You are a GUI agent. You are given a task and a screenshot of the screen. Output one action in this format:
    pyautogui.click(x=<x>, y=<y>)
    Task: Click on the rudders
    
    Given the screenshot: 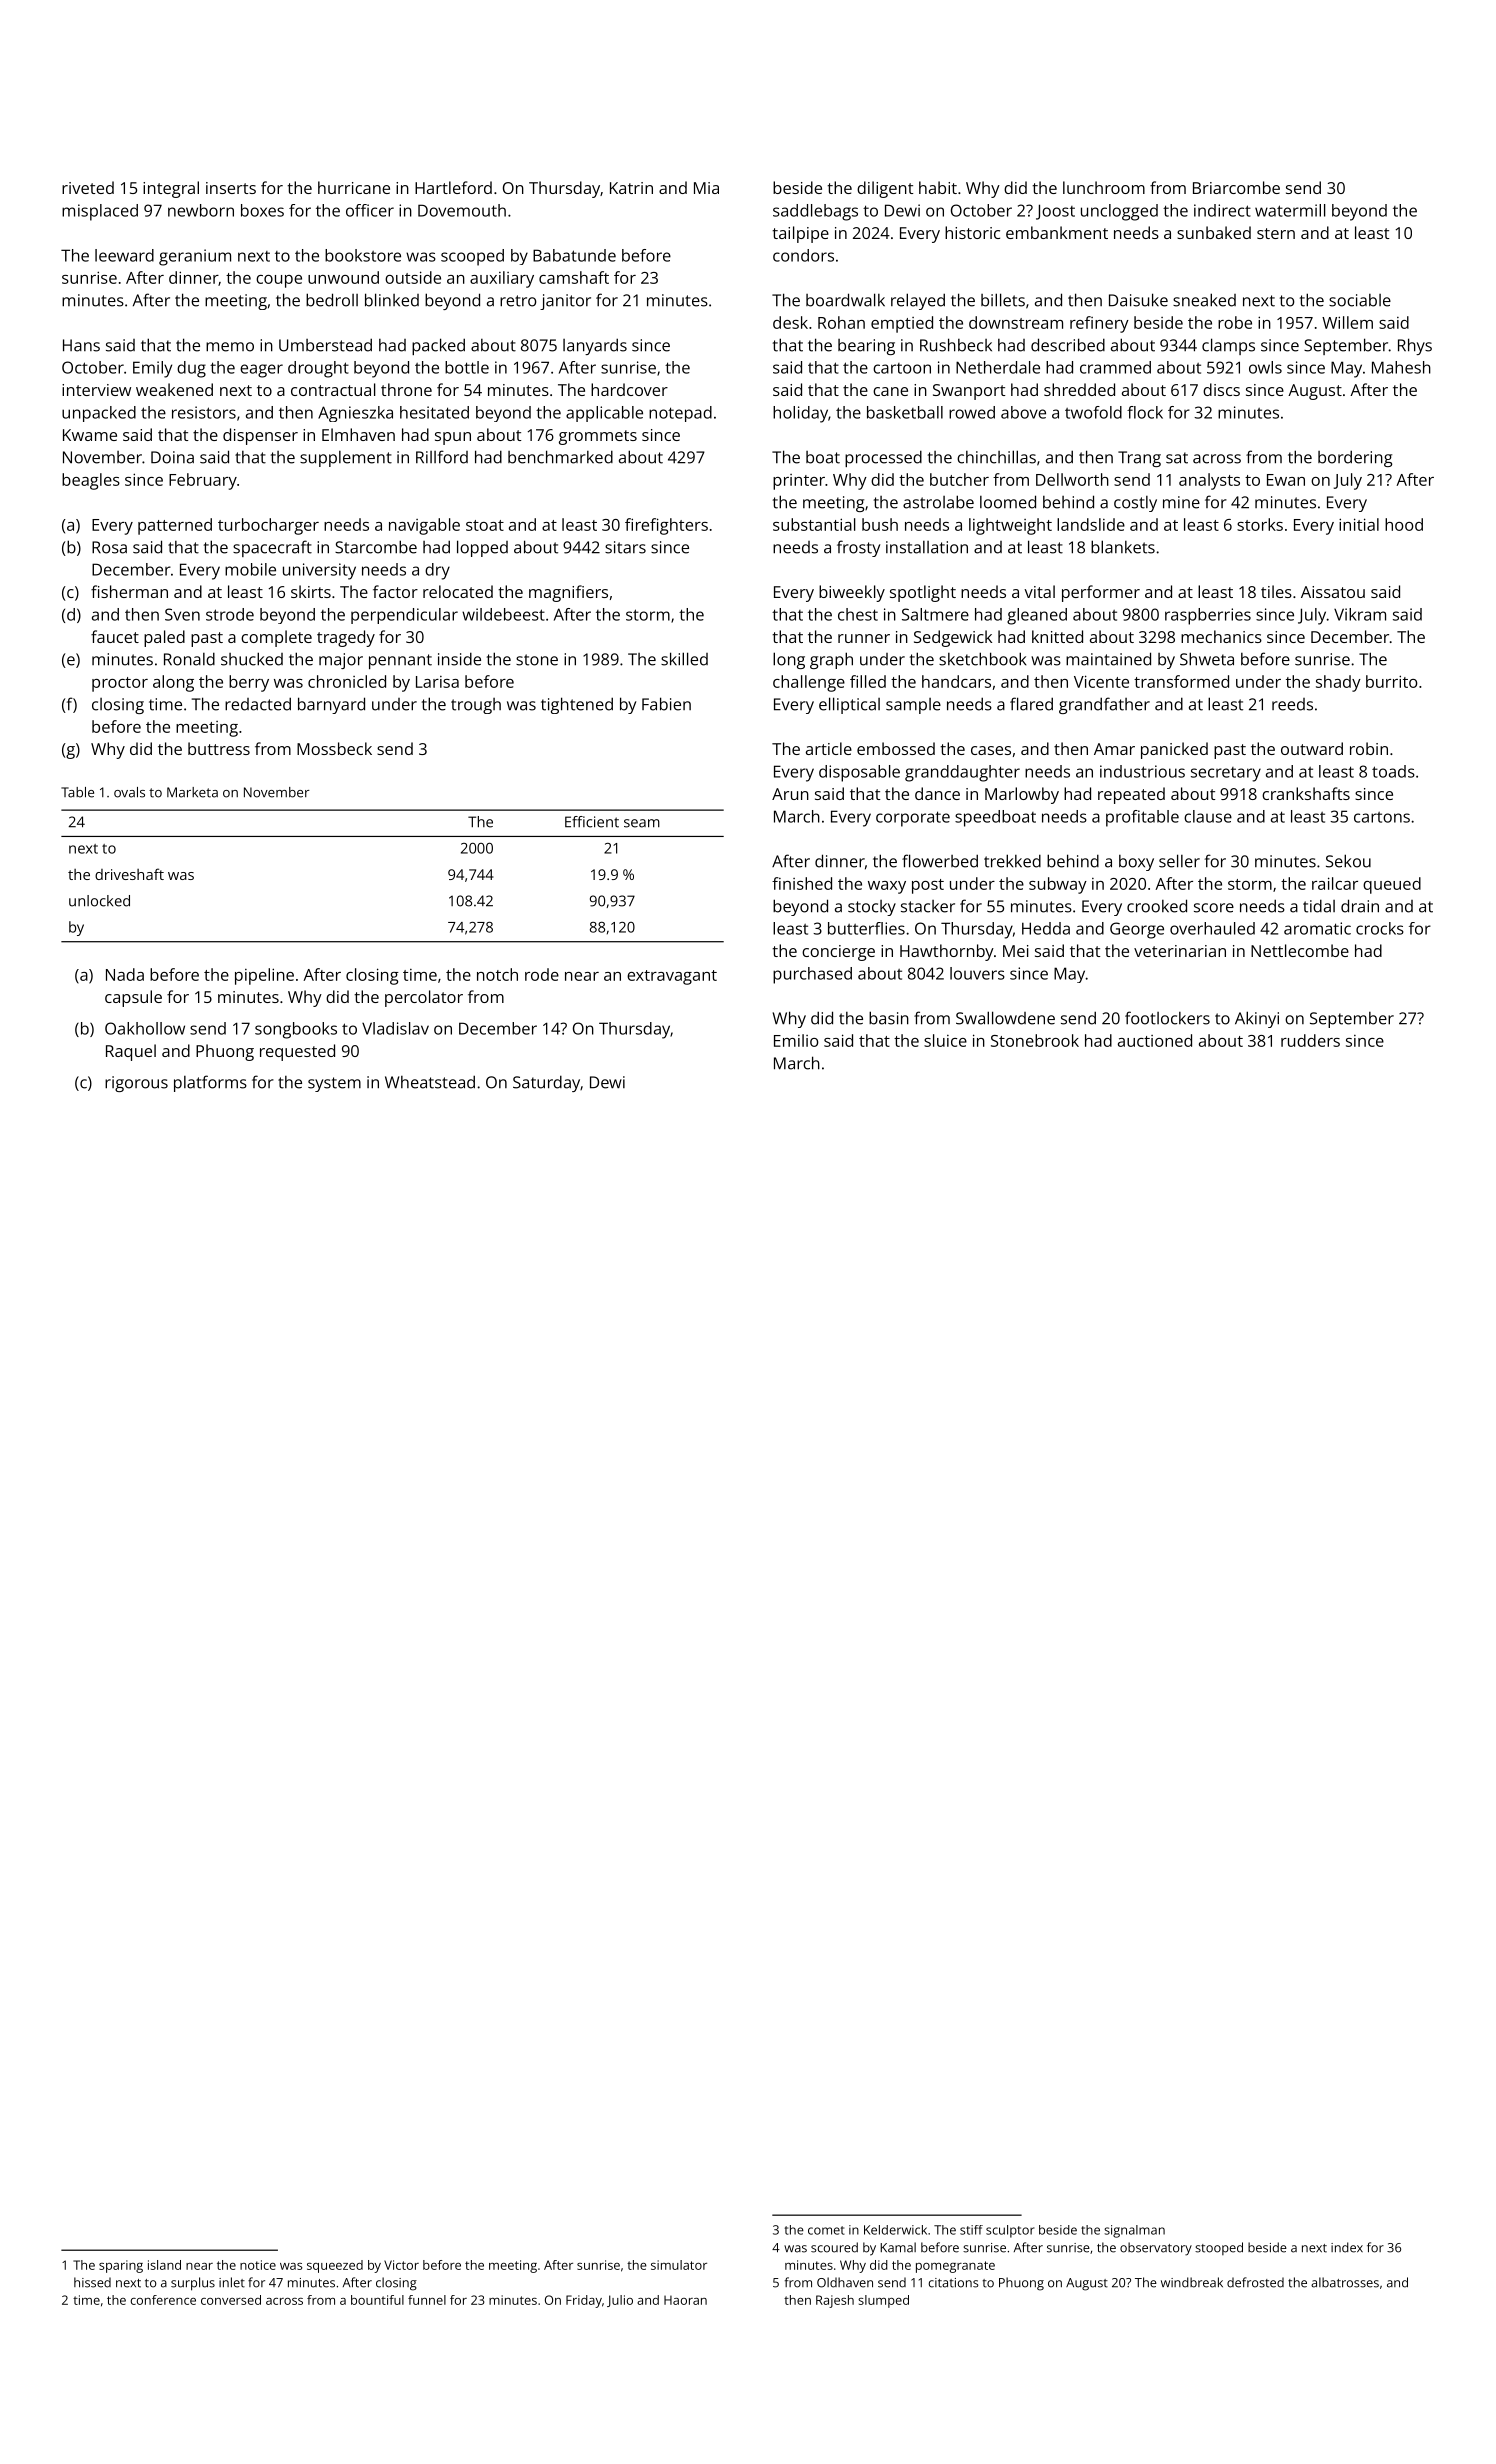 What is the action you would take?
    pyautogui.click(x=1310, y=1040)
